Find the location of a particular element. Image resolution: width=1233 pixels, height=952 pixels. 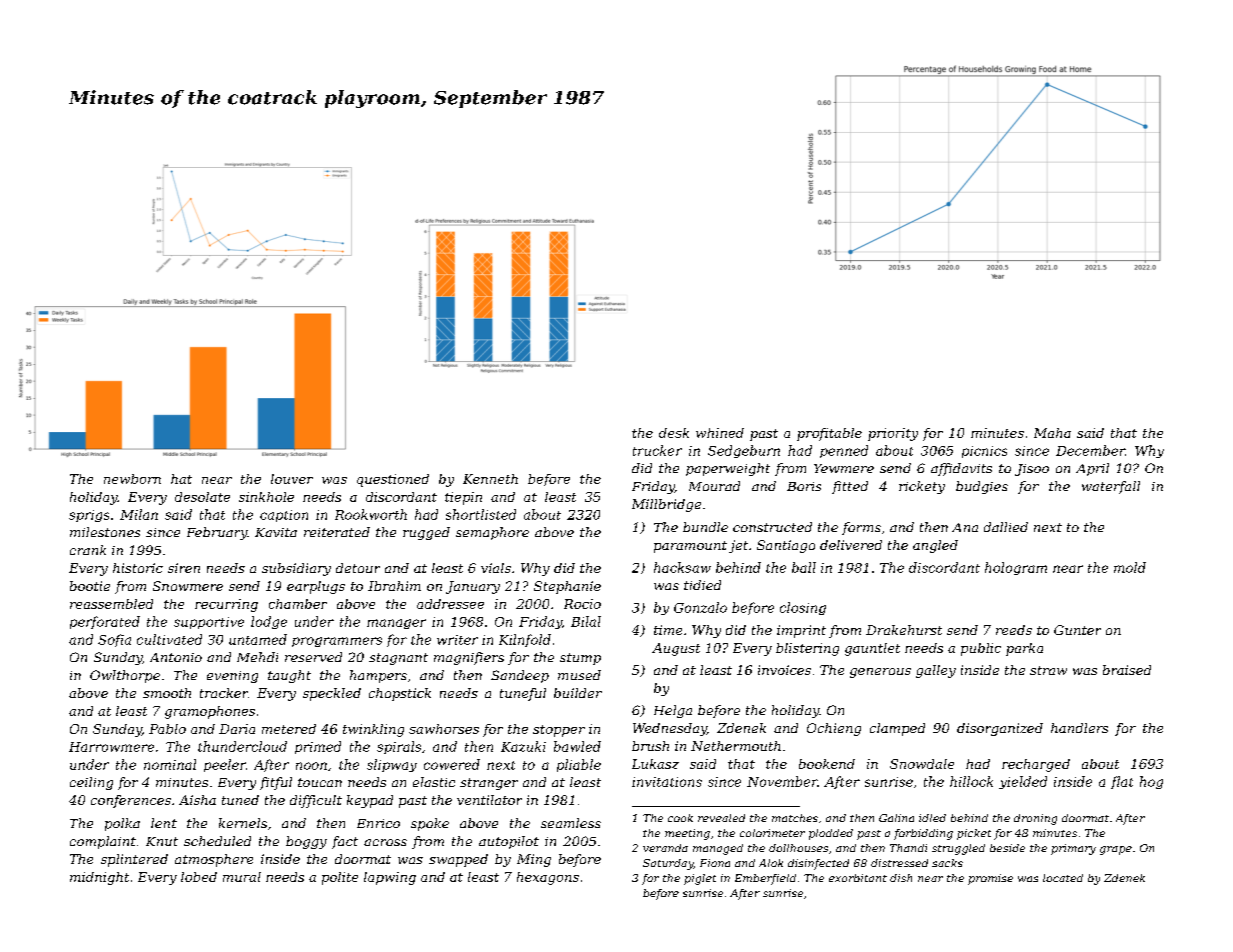

desk is located at coordinates (674, 433).
